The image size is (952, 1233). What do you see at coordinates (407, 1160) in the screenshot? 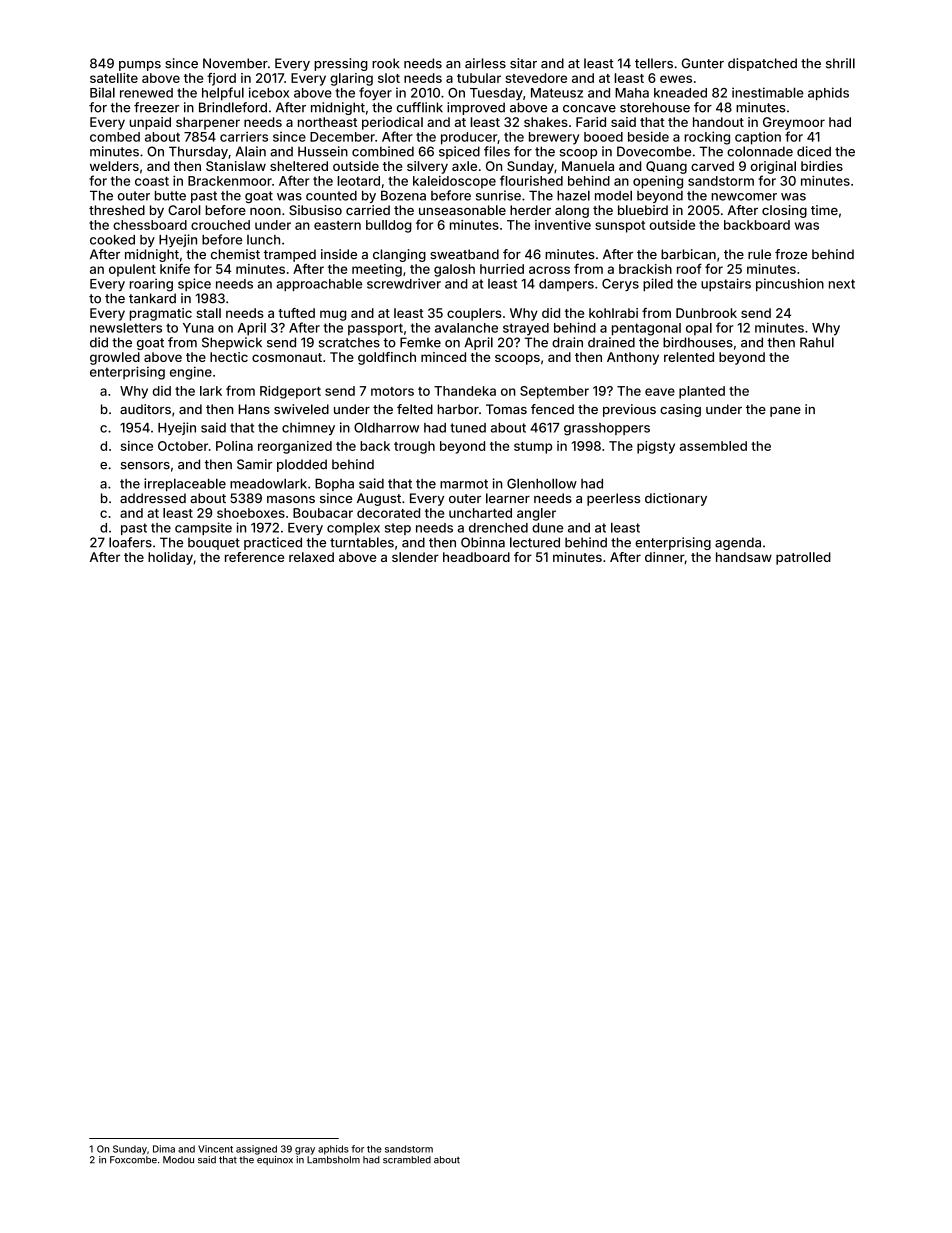
I see `scrambled` at bounding box center [407, 1160].
